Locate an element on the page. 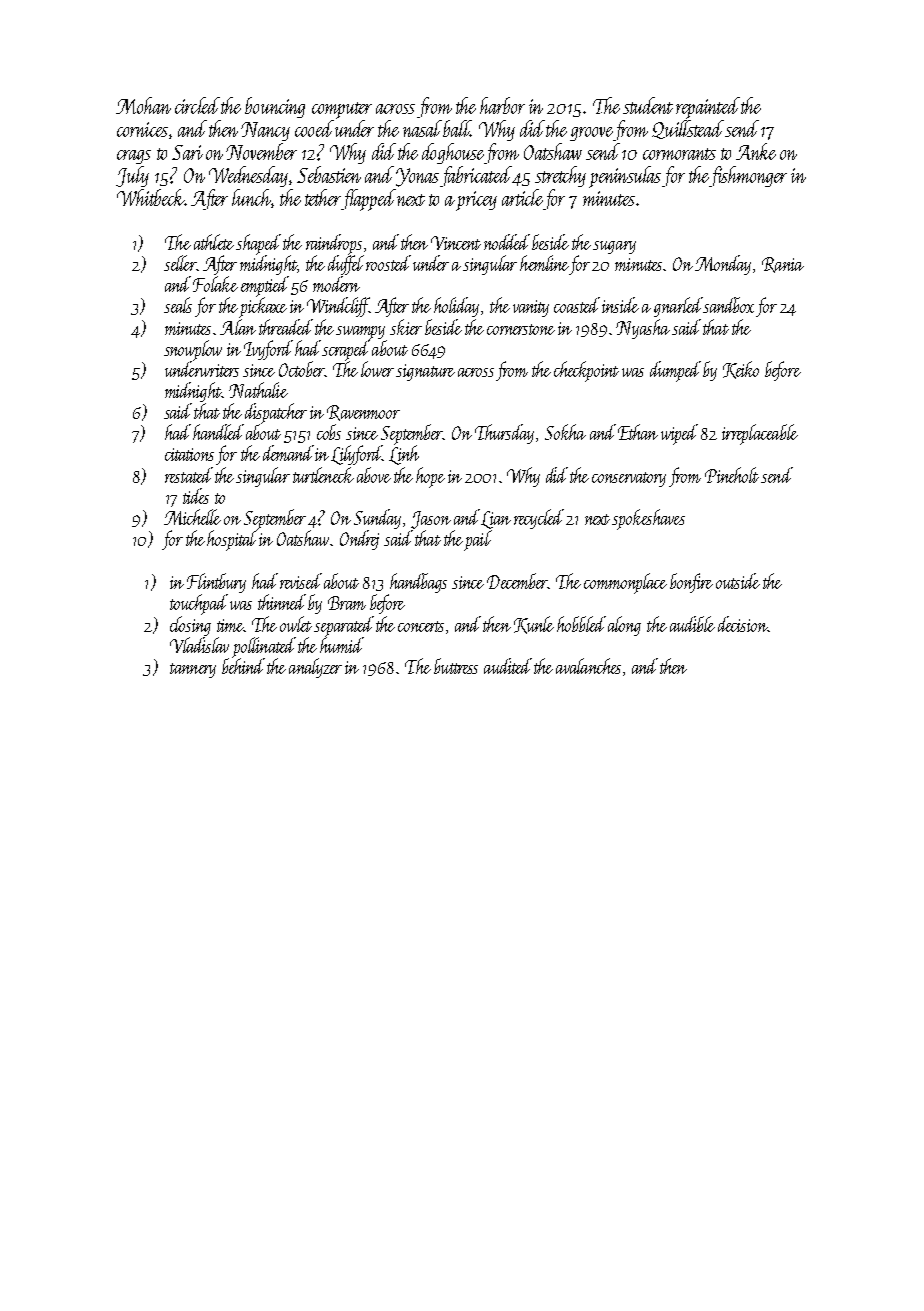 The height and width of the image is (1311, 924). Yonas is located at coordinates (417, 177).
